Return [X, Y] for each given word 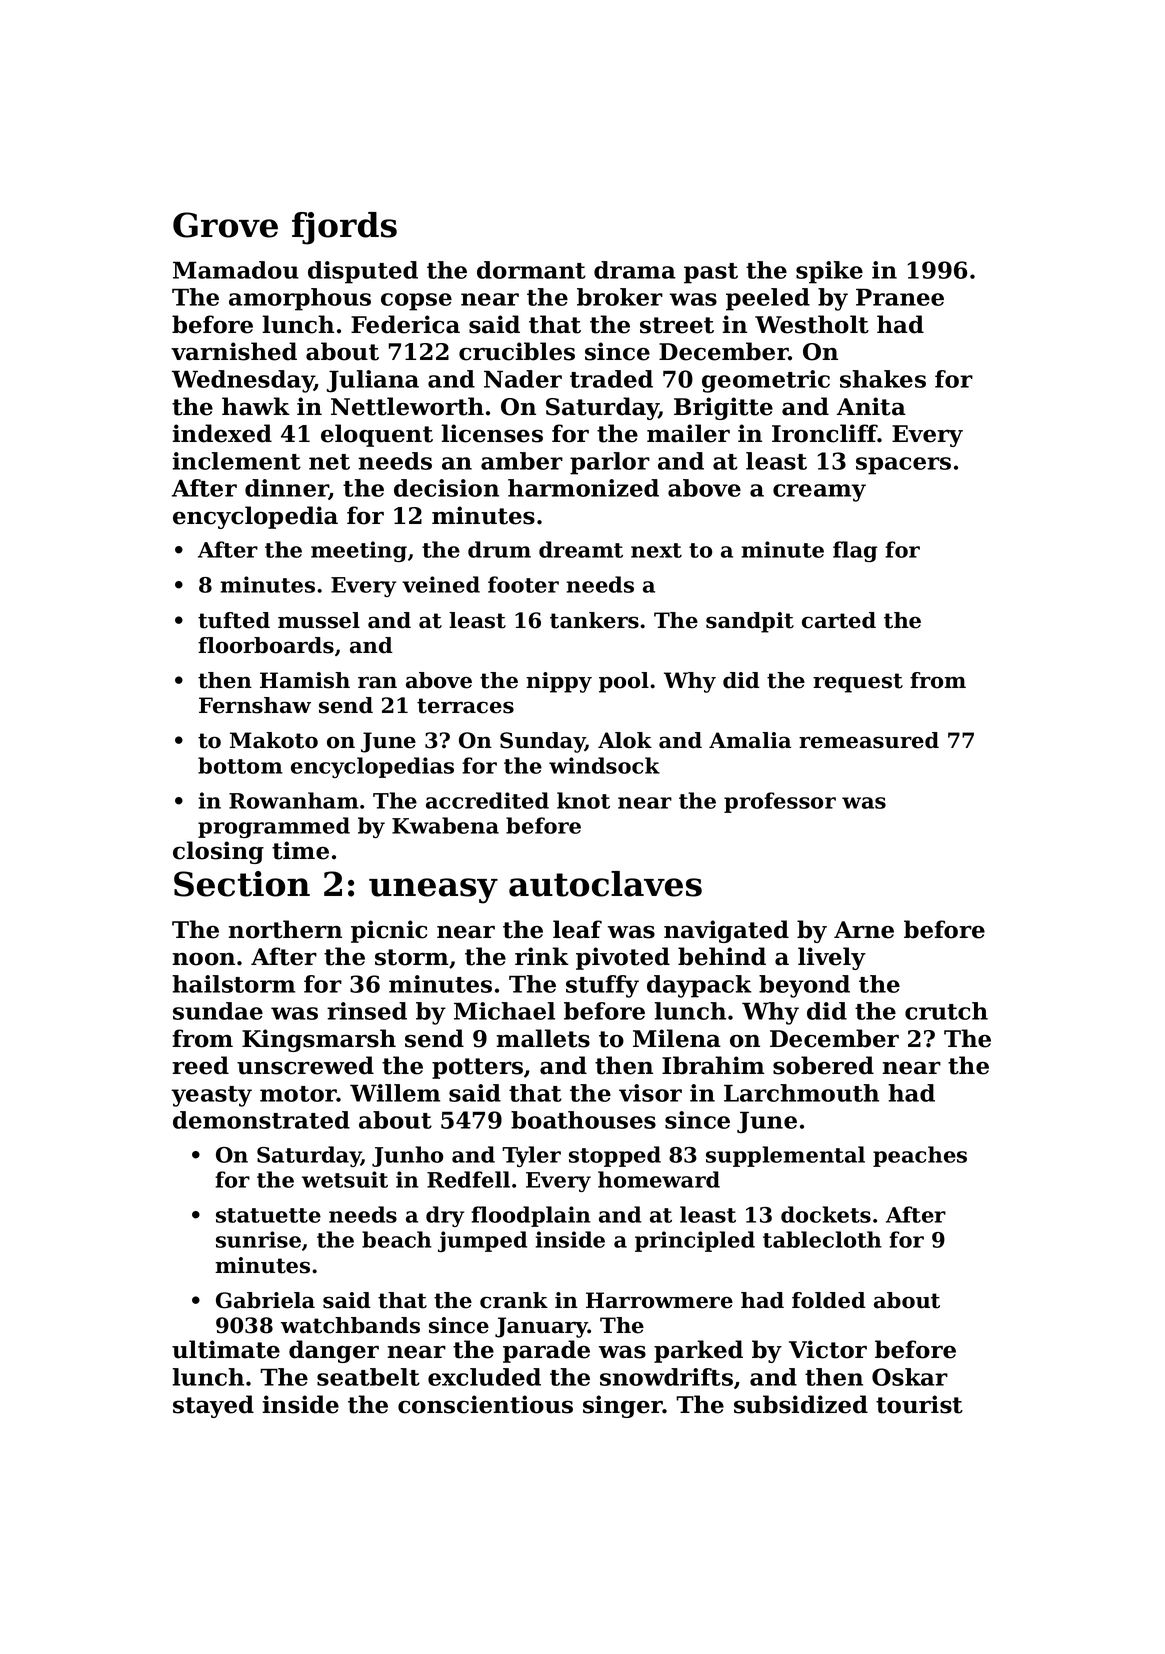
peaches [920, 1156]
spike [829, 272]
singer [623, 1406]
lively [832, 958]
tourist [919, 1404]
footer [523, 584]
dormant [531, 270]
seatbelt [368, 1377]
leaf [577, 929]
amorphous [300, 299]
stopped [615, 1156]
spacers [903, 466]
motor [298, 1094]
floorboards [266, 645]
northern [285, 929]
